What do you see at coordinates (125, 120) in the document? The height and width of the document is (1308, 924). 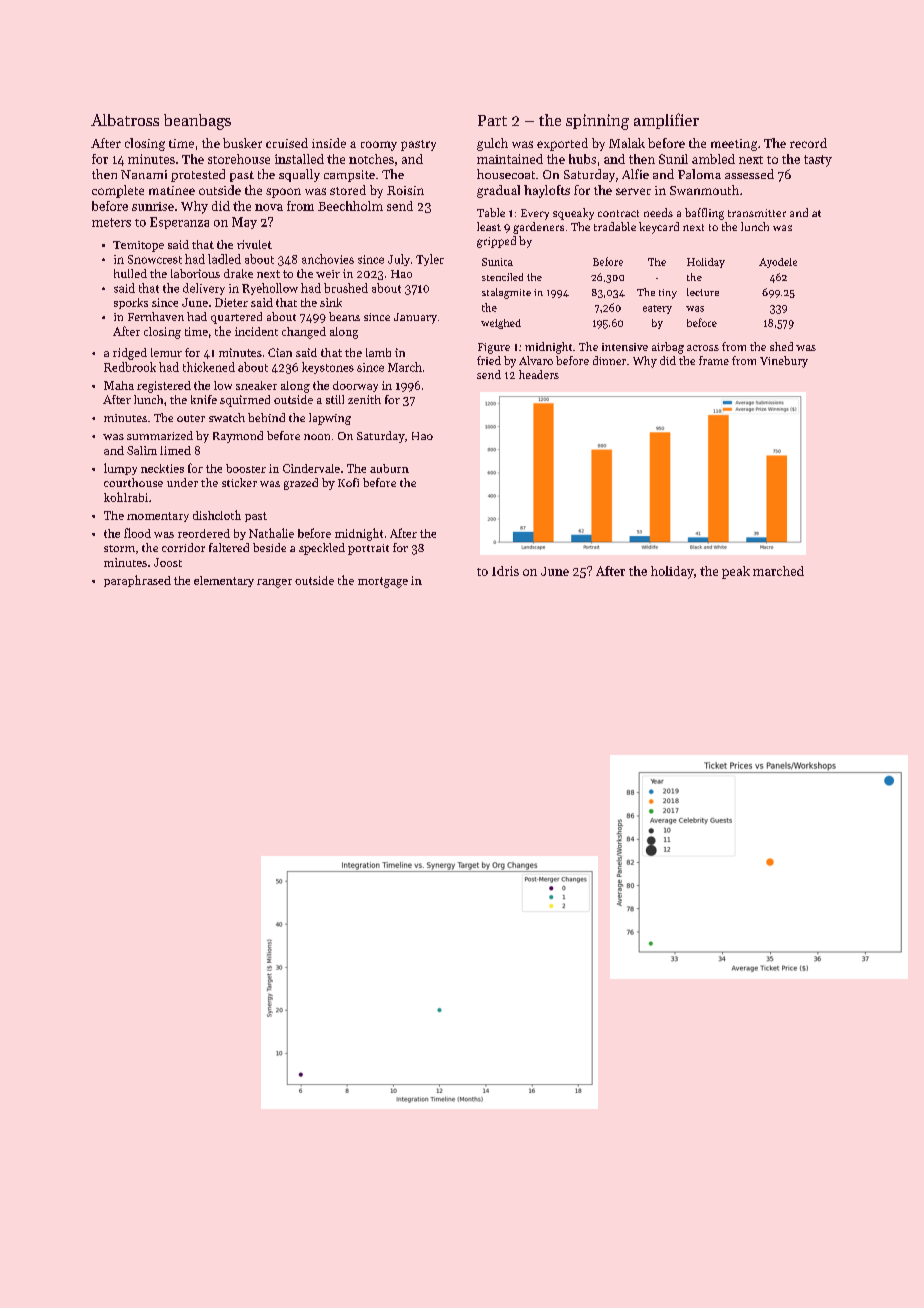 I see `Albatross` at bounding box center [125, 120].
